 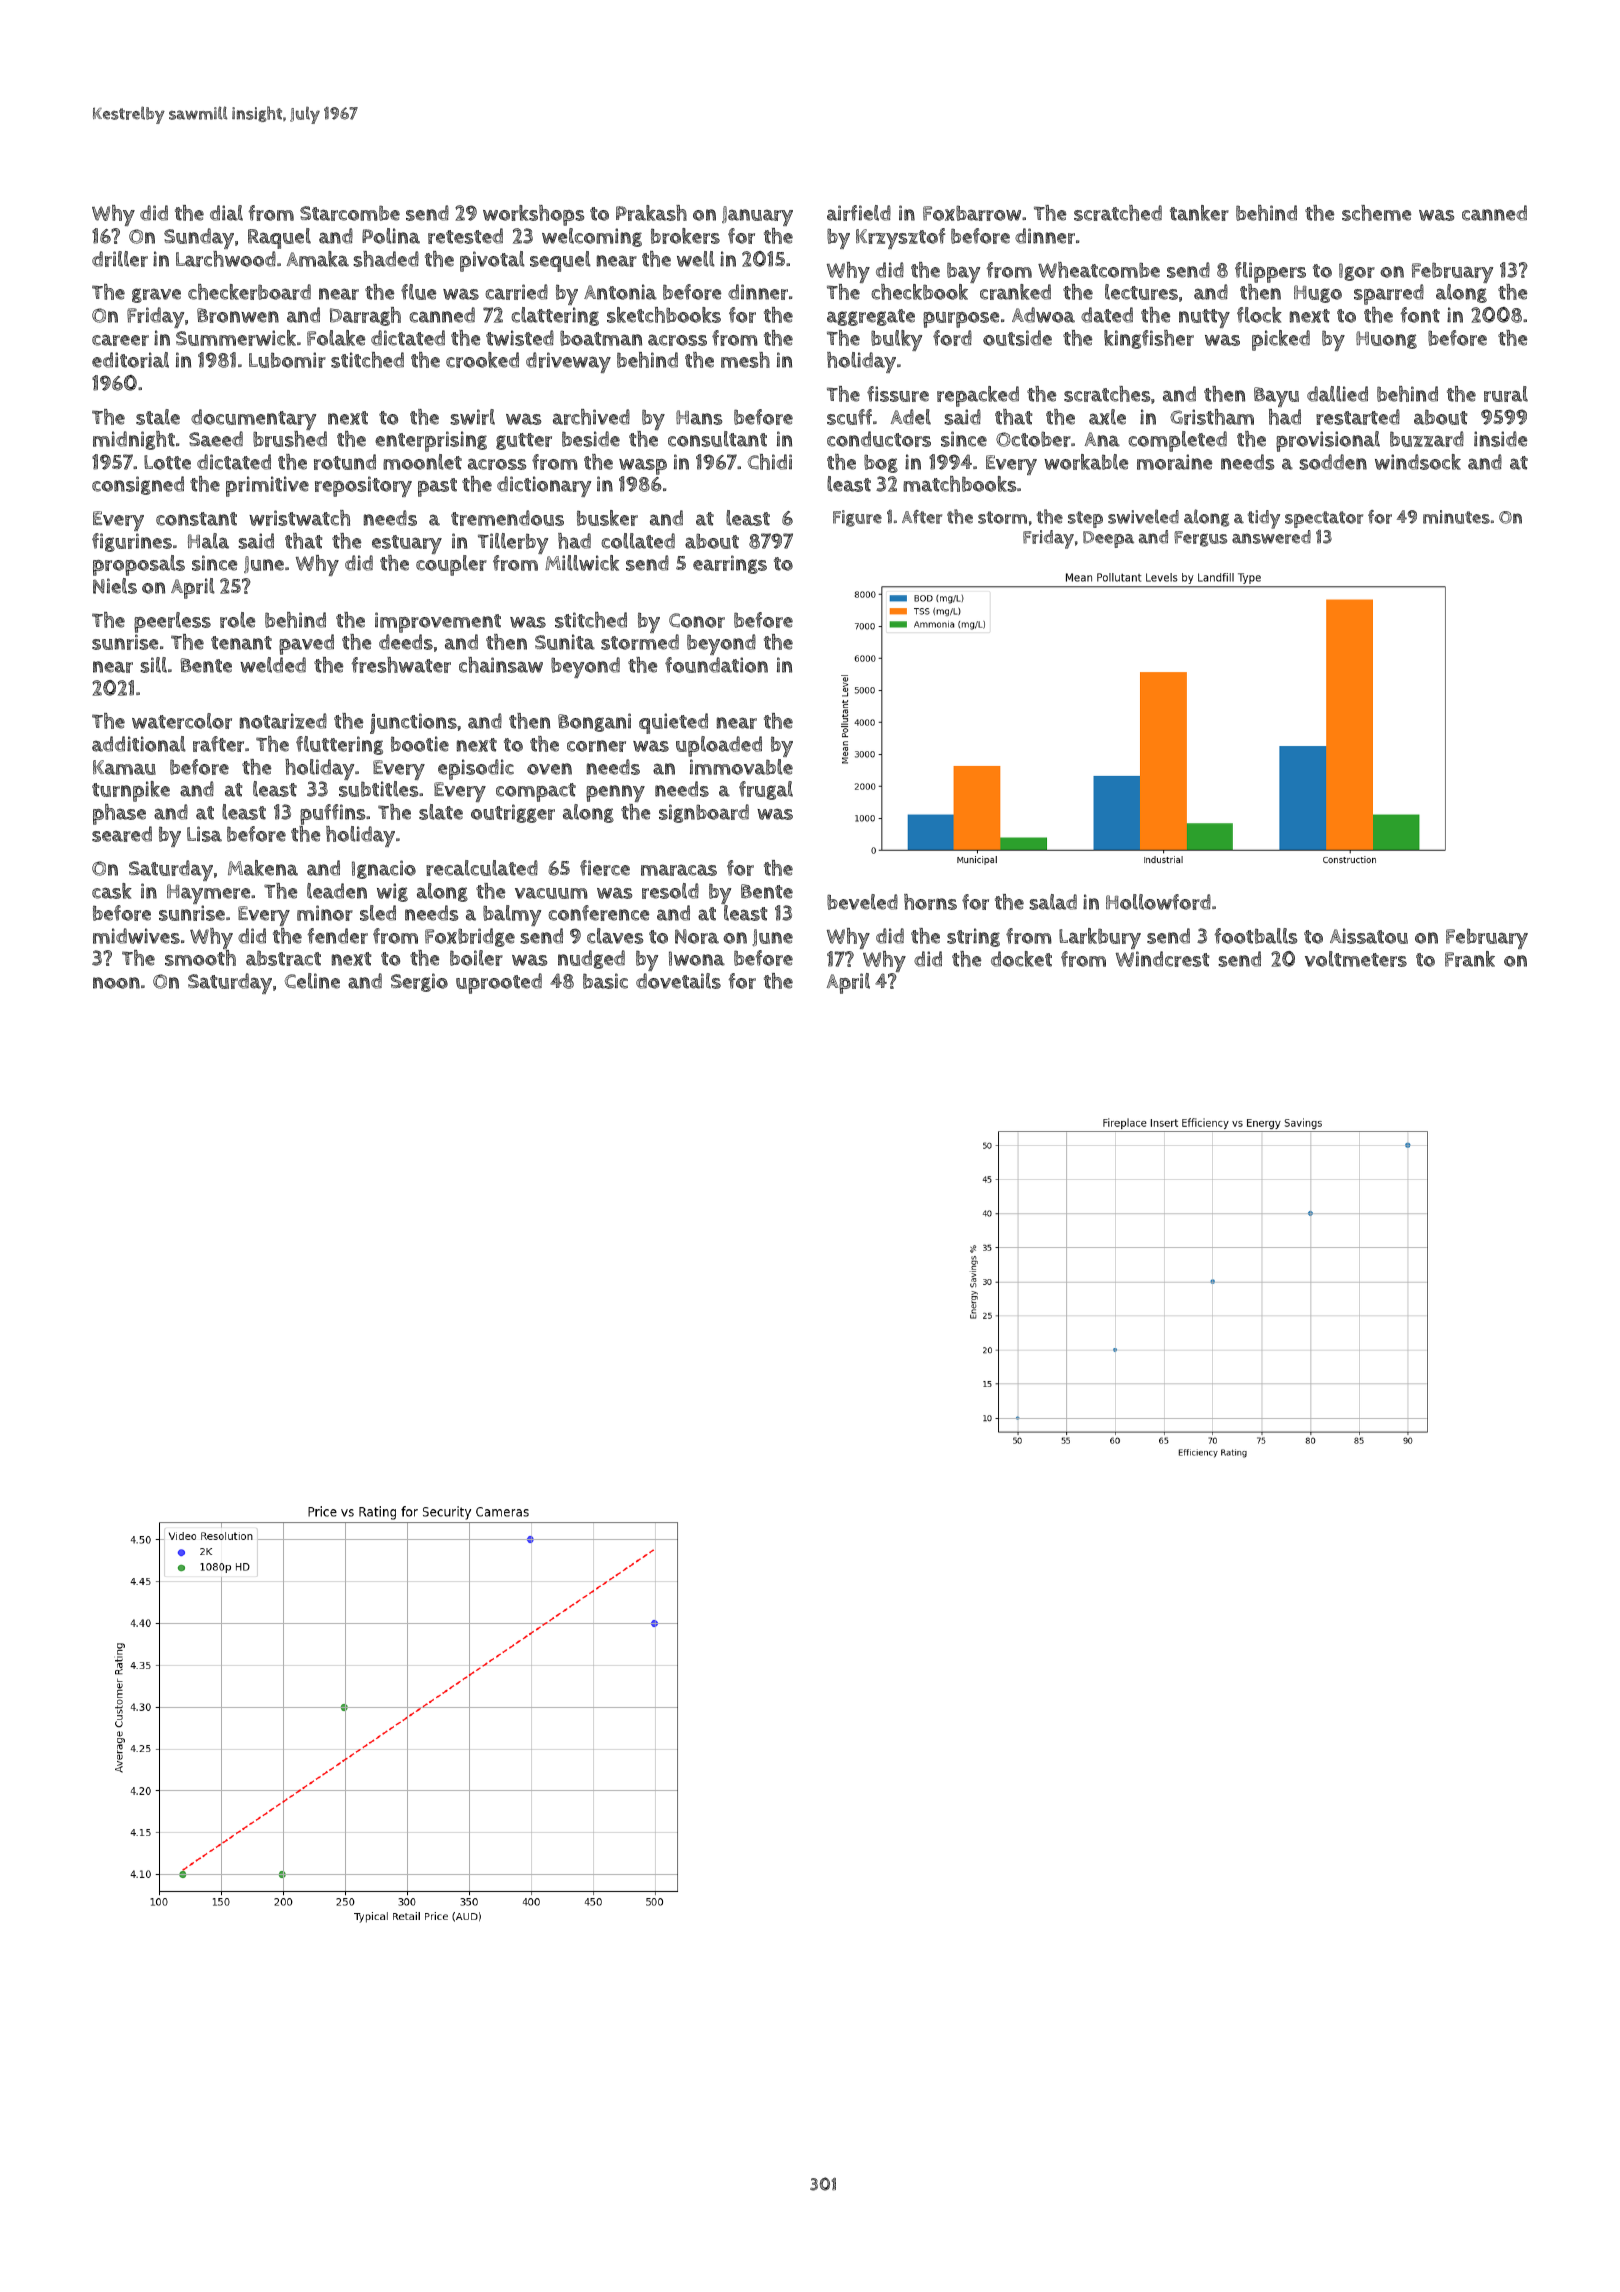 I want to click on Aissatou, so click(x=1369, y=936).
